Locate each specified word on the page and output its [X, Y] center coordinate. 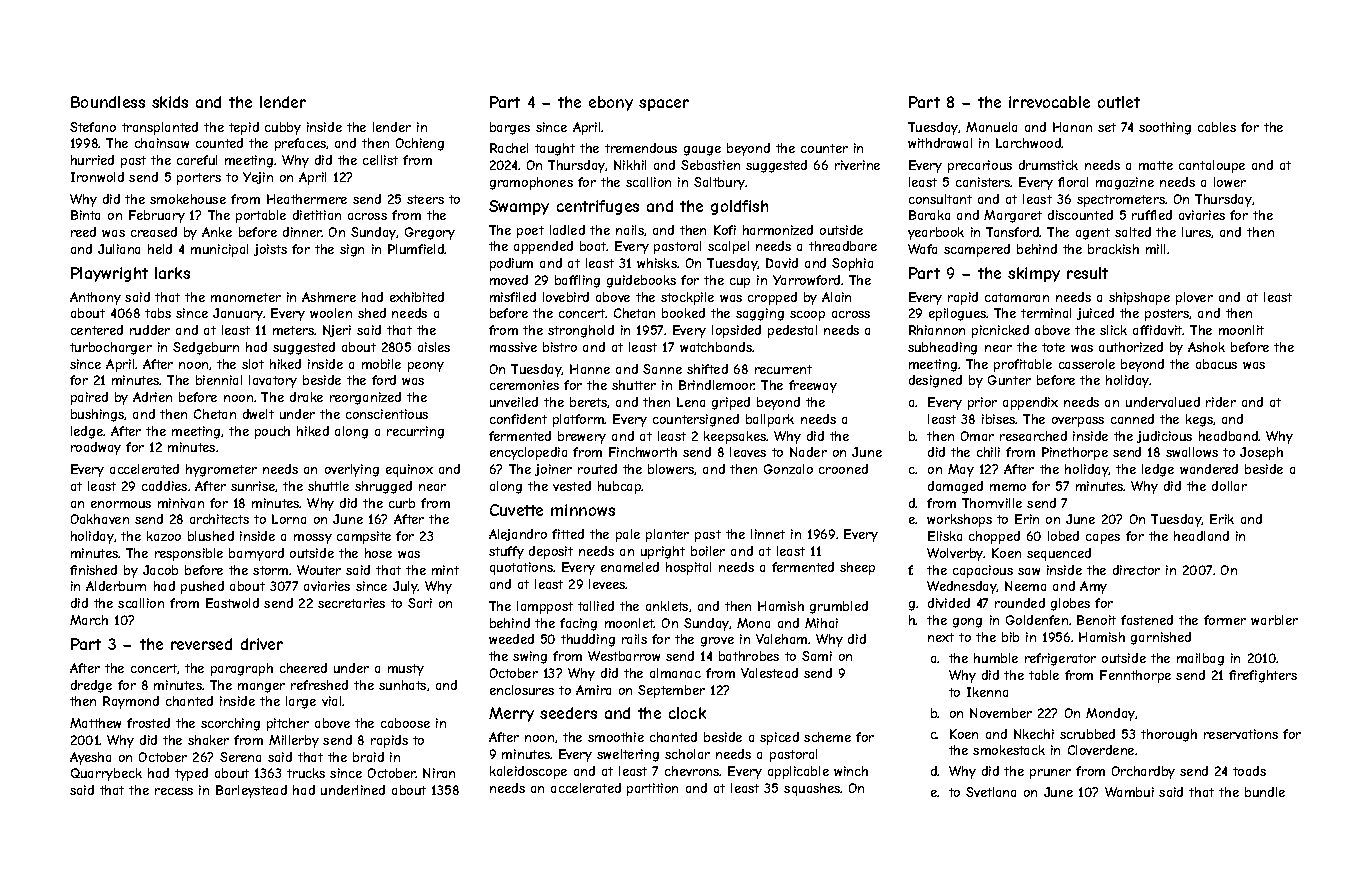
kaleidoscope [528, 772]
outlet [1119, 102]
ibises [999, 419]
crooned [843, 469]
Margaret [1013, 216]
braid [368, 757]
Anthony [95, 298]
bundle [1265, 792]
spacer [664, 105]
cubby [283, 128]
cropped [772, 298]
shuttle [328, 486]
